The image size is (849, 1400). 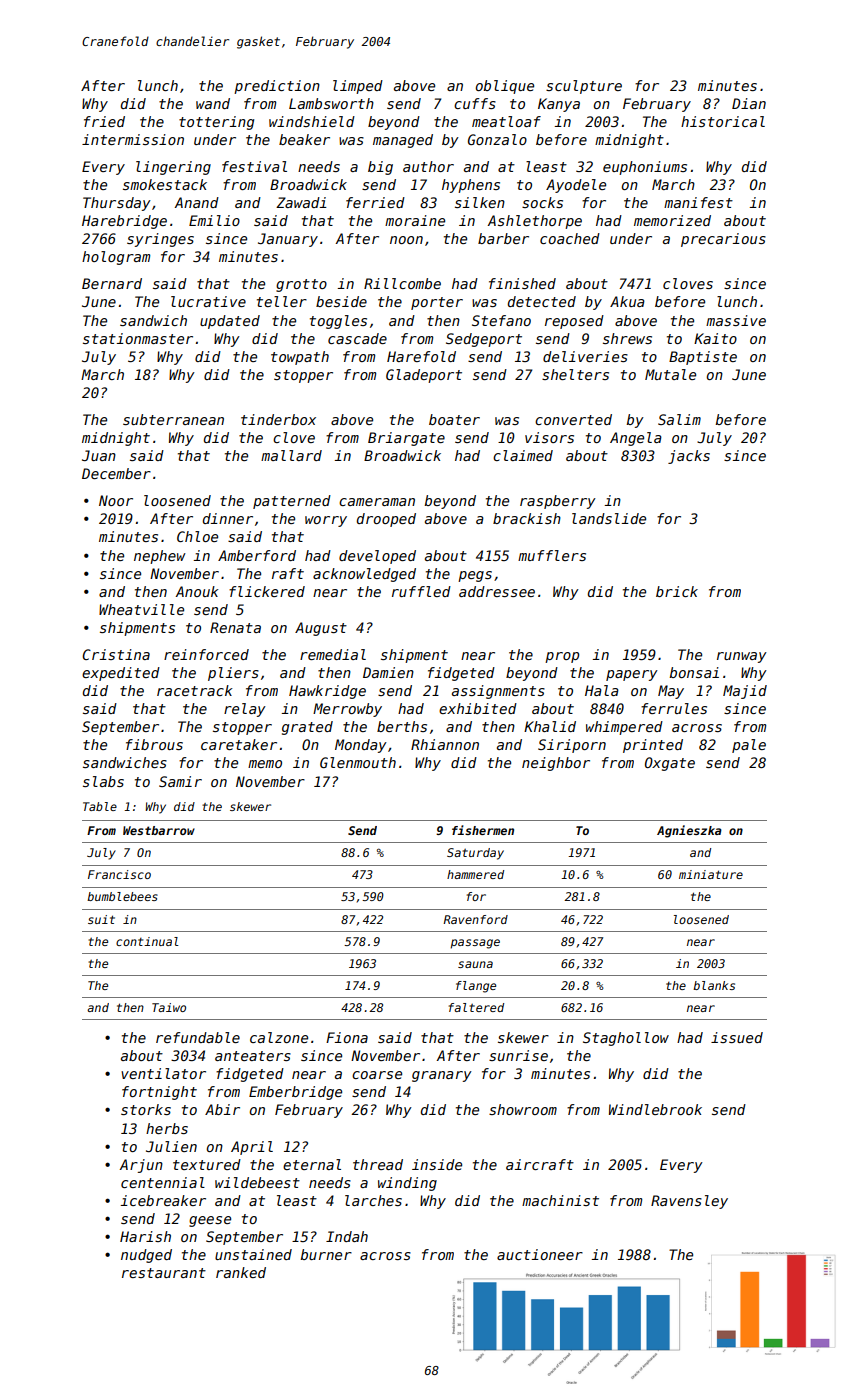 What do you see at coordinates (749, 103) in the screenshot?
I see `Dian` at bounding box center [749, 103].
